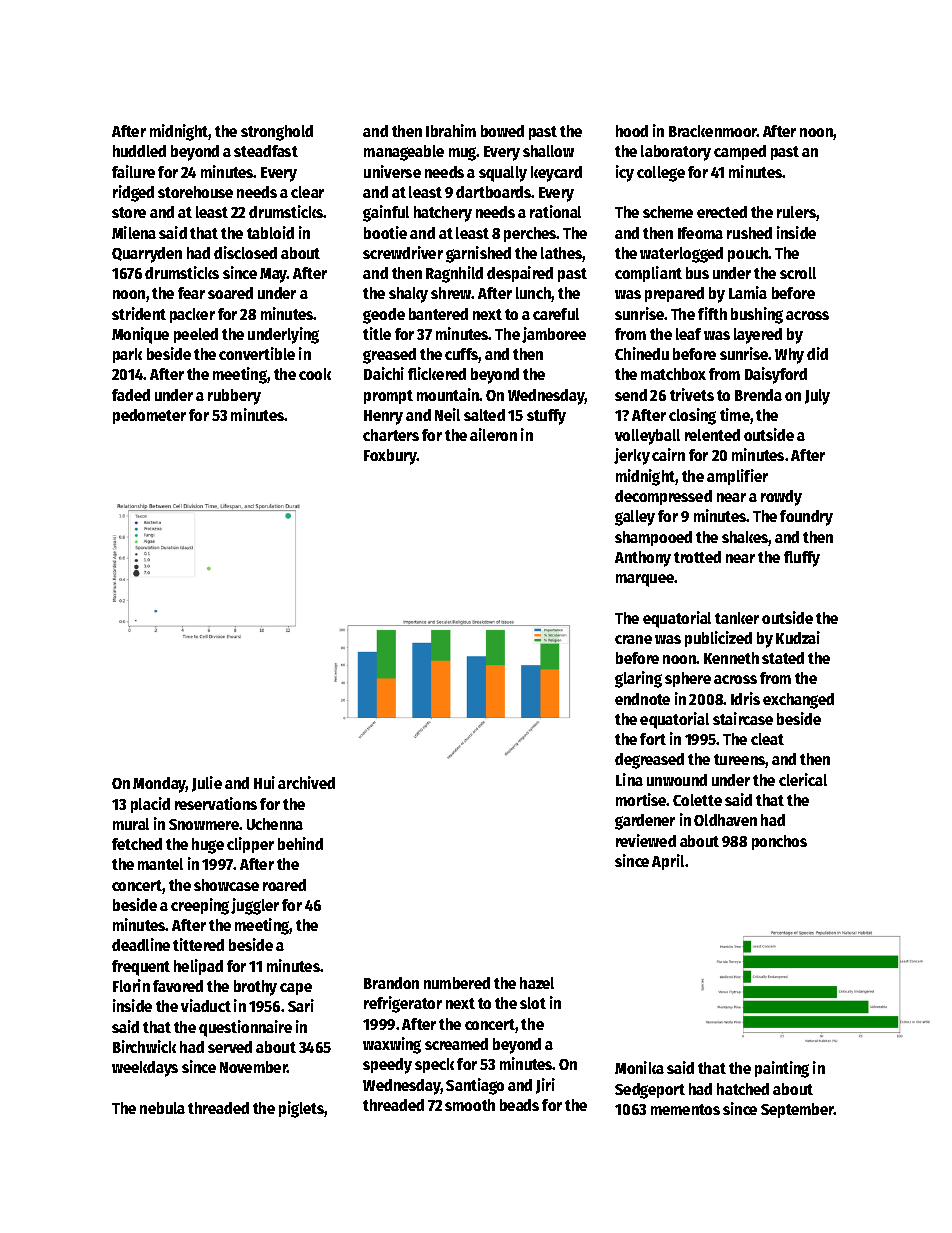  I want to click on nebula, so click(162, 1108).
